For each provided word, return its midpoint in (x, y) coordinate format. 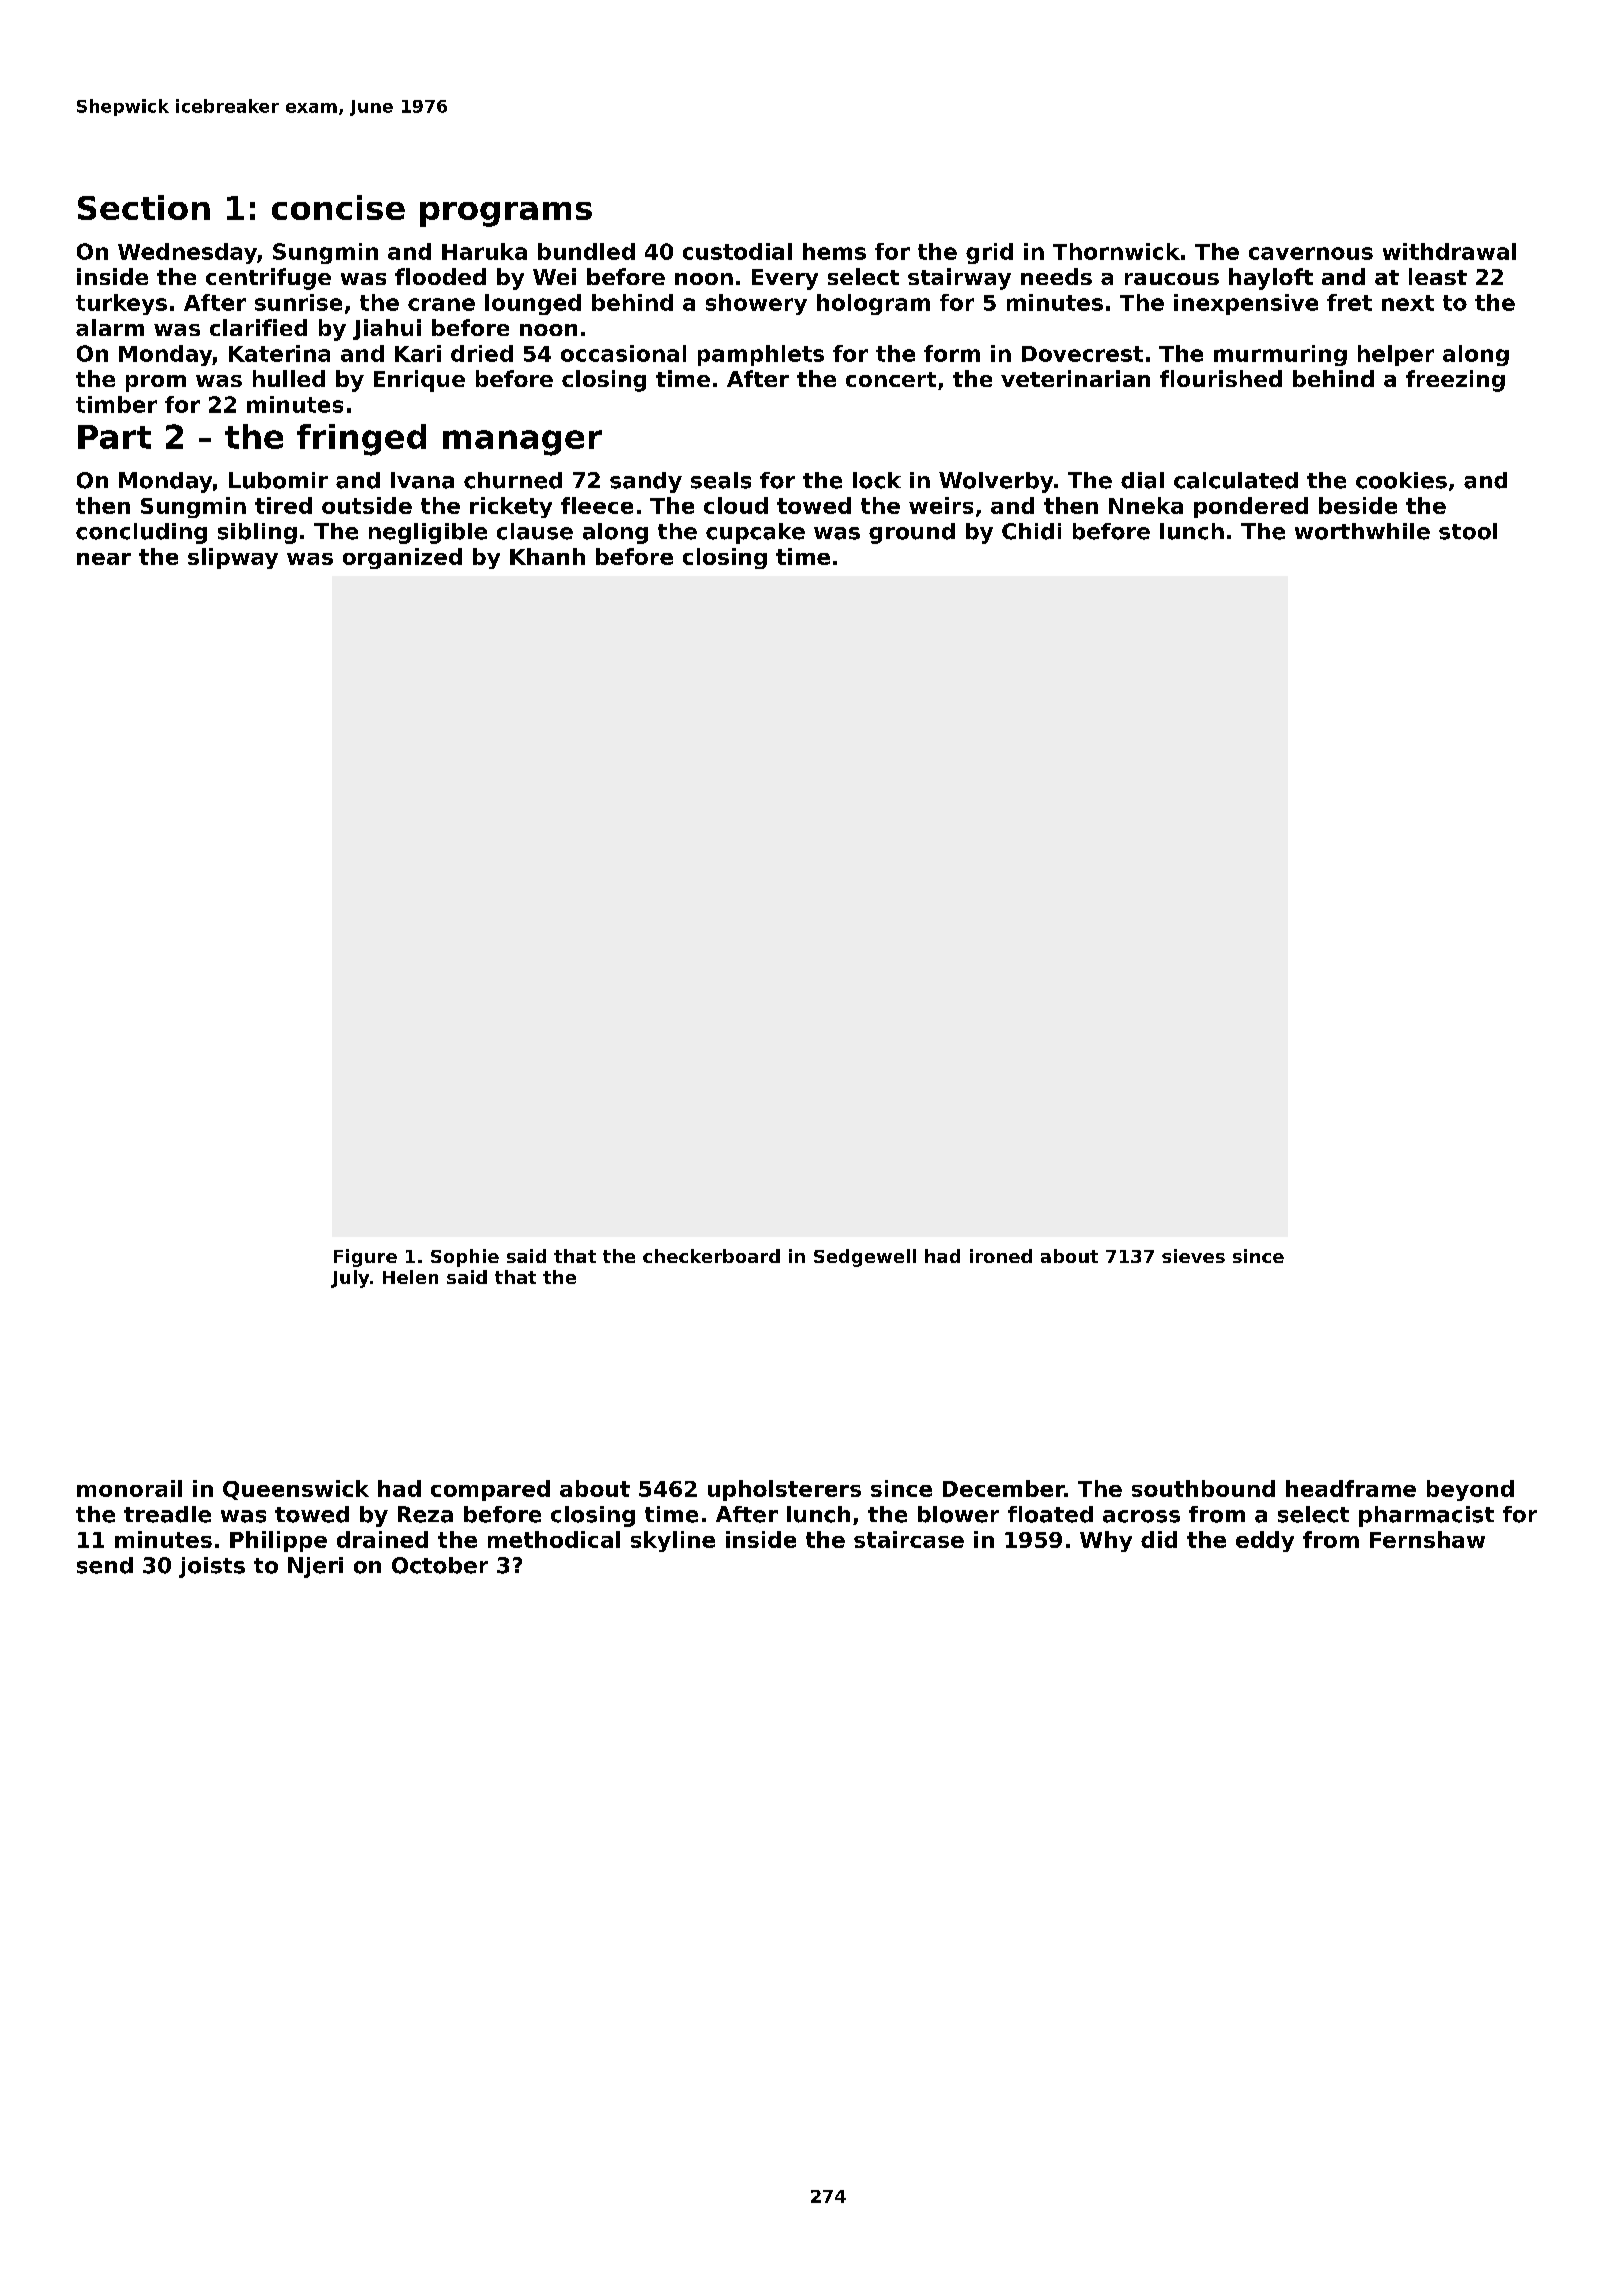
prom (156, 383)
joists (212, 1567)
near (104, 559)
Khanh (547, 556)
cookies (1401, 480)
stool (1468, 531)
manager (522, 443)
